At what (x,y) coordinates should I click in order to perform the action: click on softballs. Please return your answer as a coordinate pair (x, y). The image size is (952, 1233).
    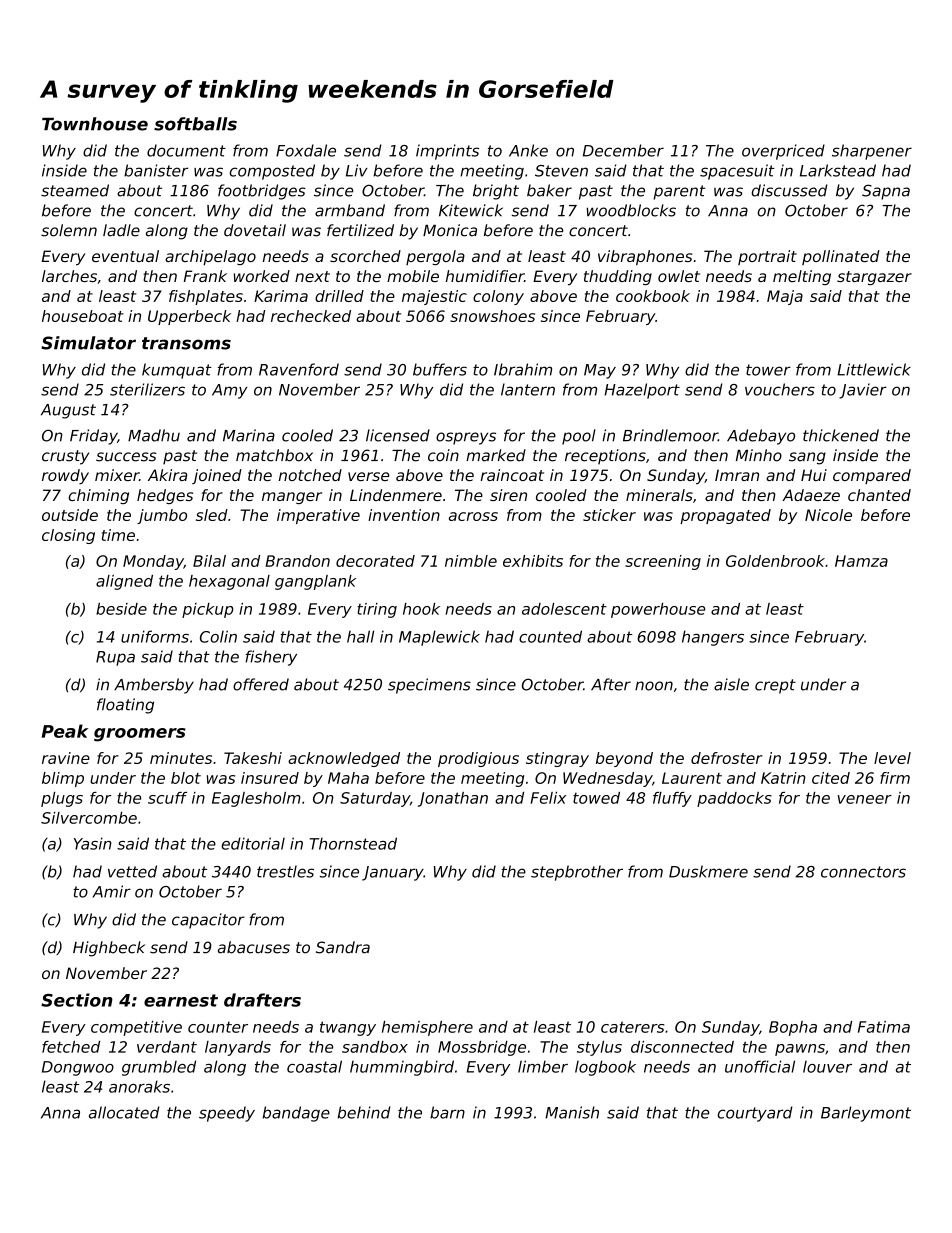
    Looking at the image, I should click on (195, 124).
